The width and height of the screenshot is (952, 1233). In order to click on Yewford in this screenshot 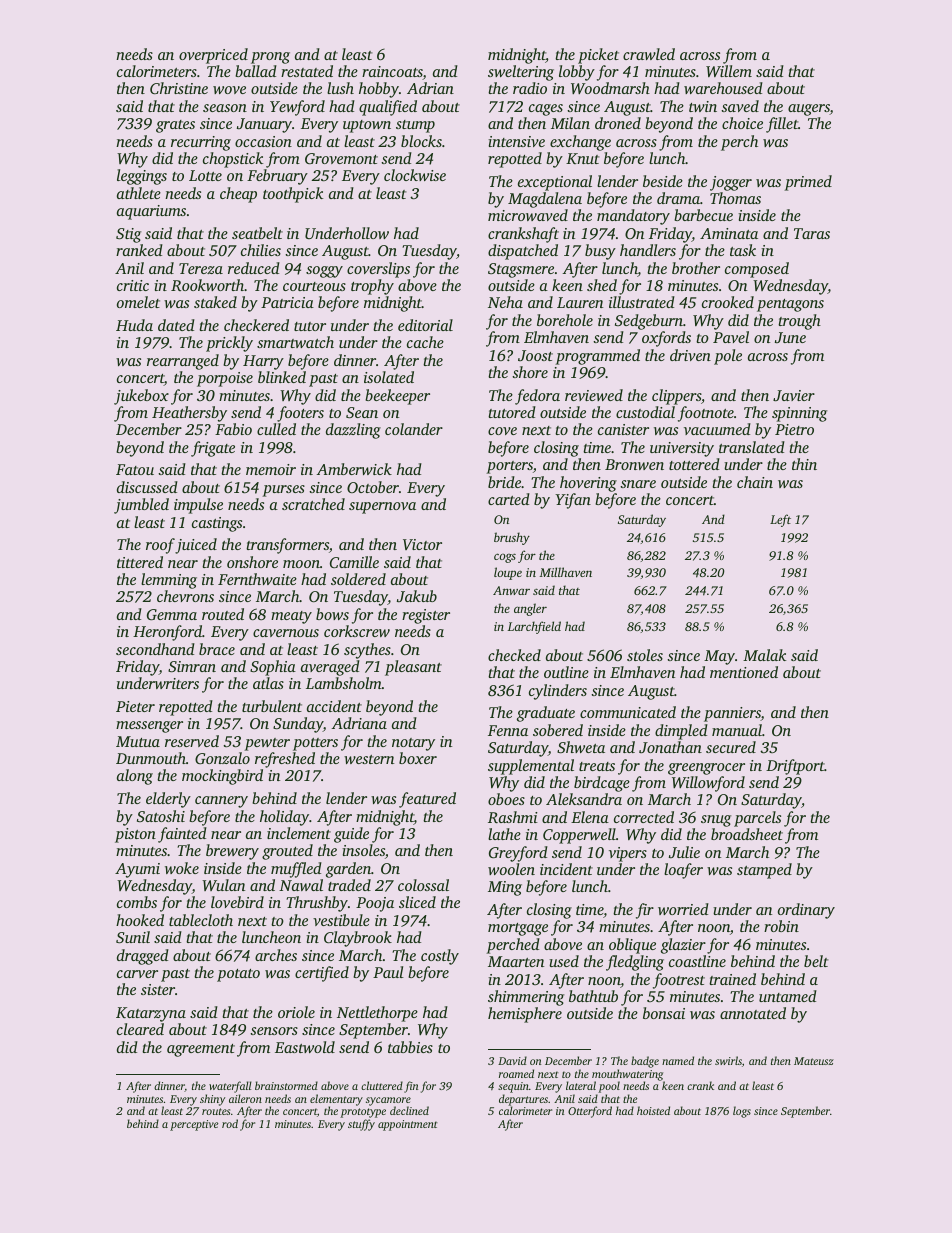, I will do `click(297, 108)`.
